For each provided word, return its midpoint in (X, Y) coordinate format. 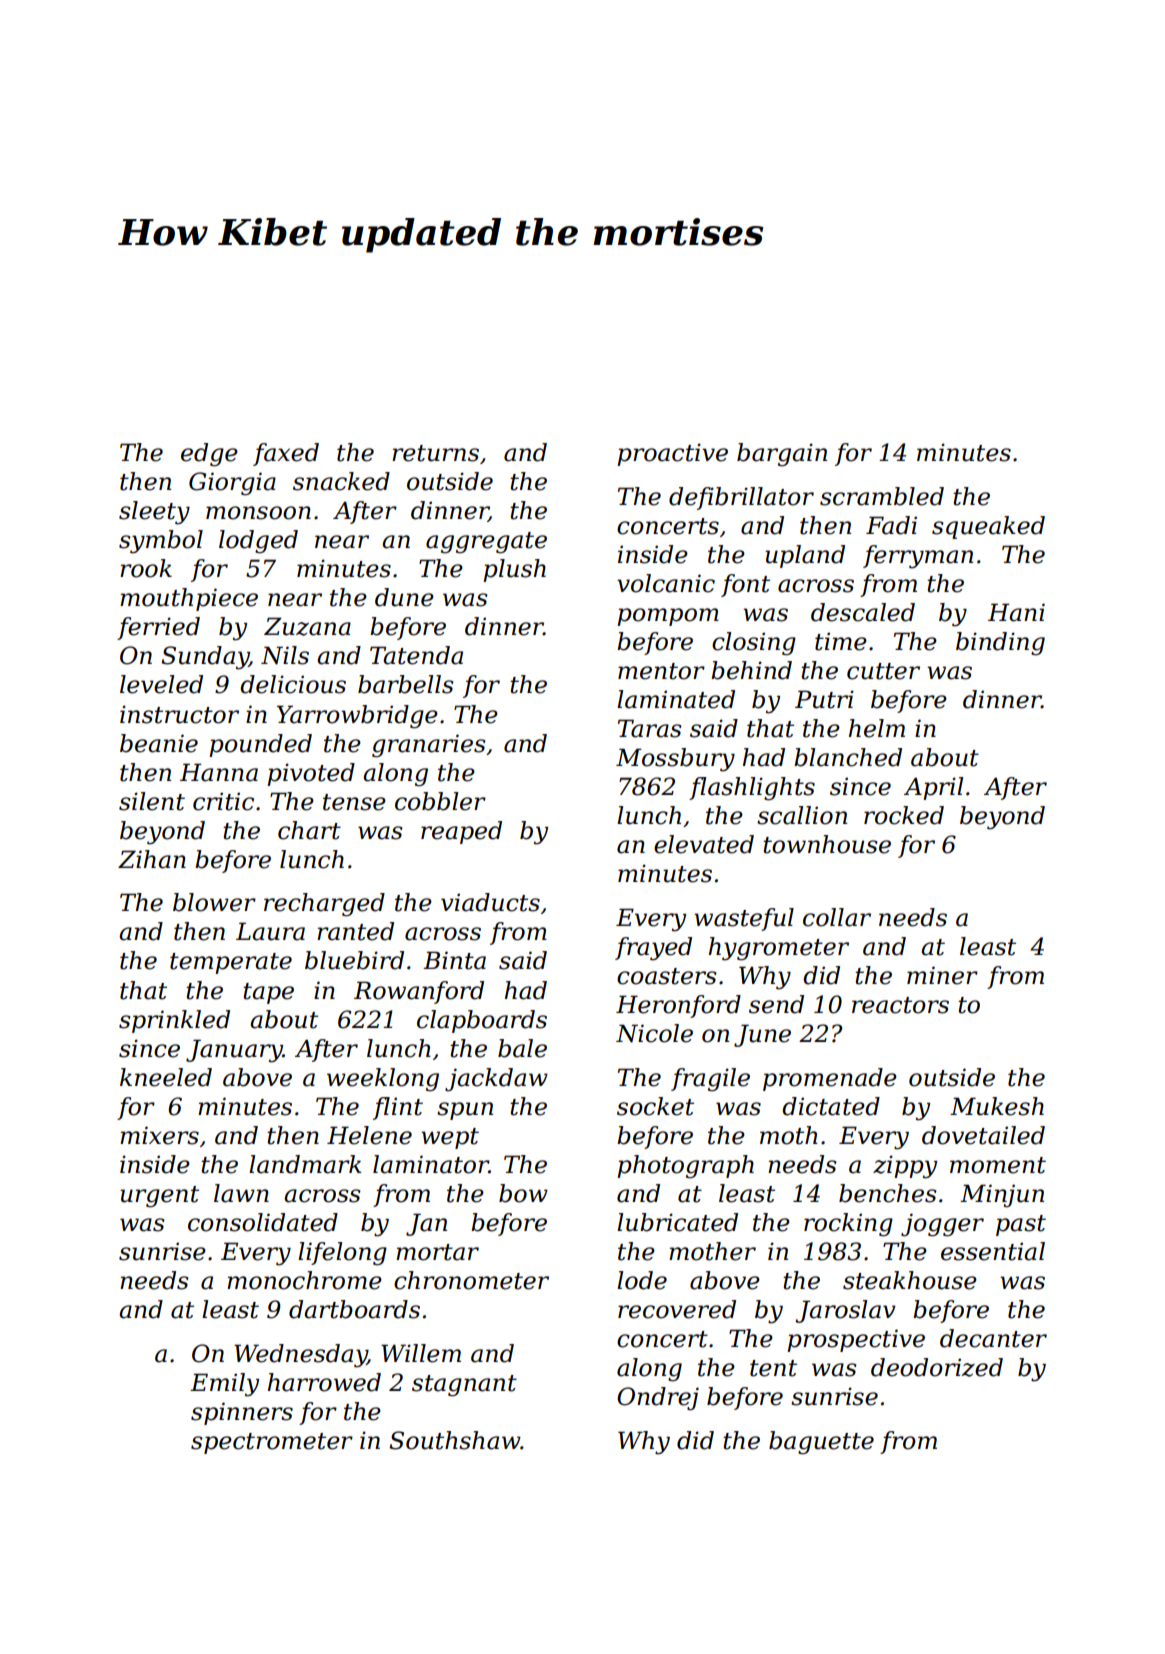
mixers (159, 1135)
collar (837, 917)
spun (465, 1111)
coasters (666, 976)
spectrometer (272, 1443)
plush (514, 570)
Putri (824, 699)
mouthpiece (189, 599)
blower (214, 902)
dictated (831, 1106)
